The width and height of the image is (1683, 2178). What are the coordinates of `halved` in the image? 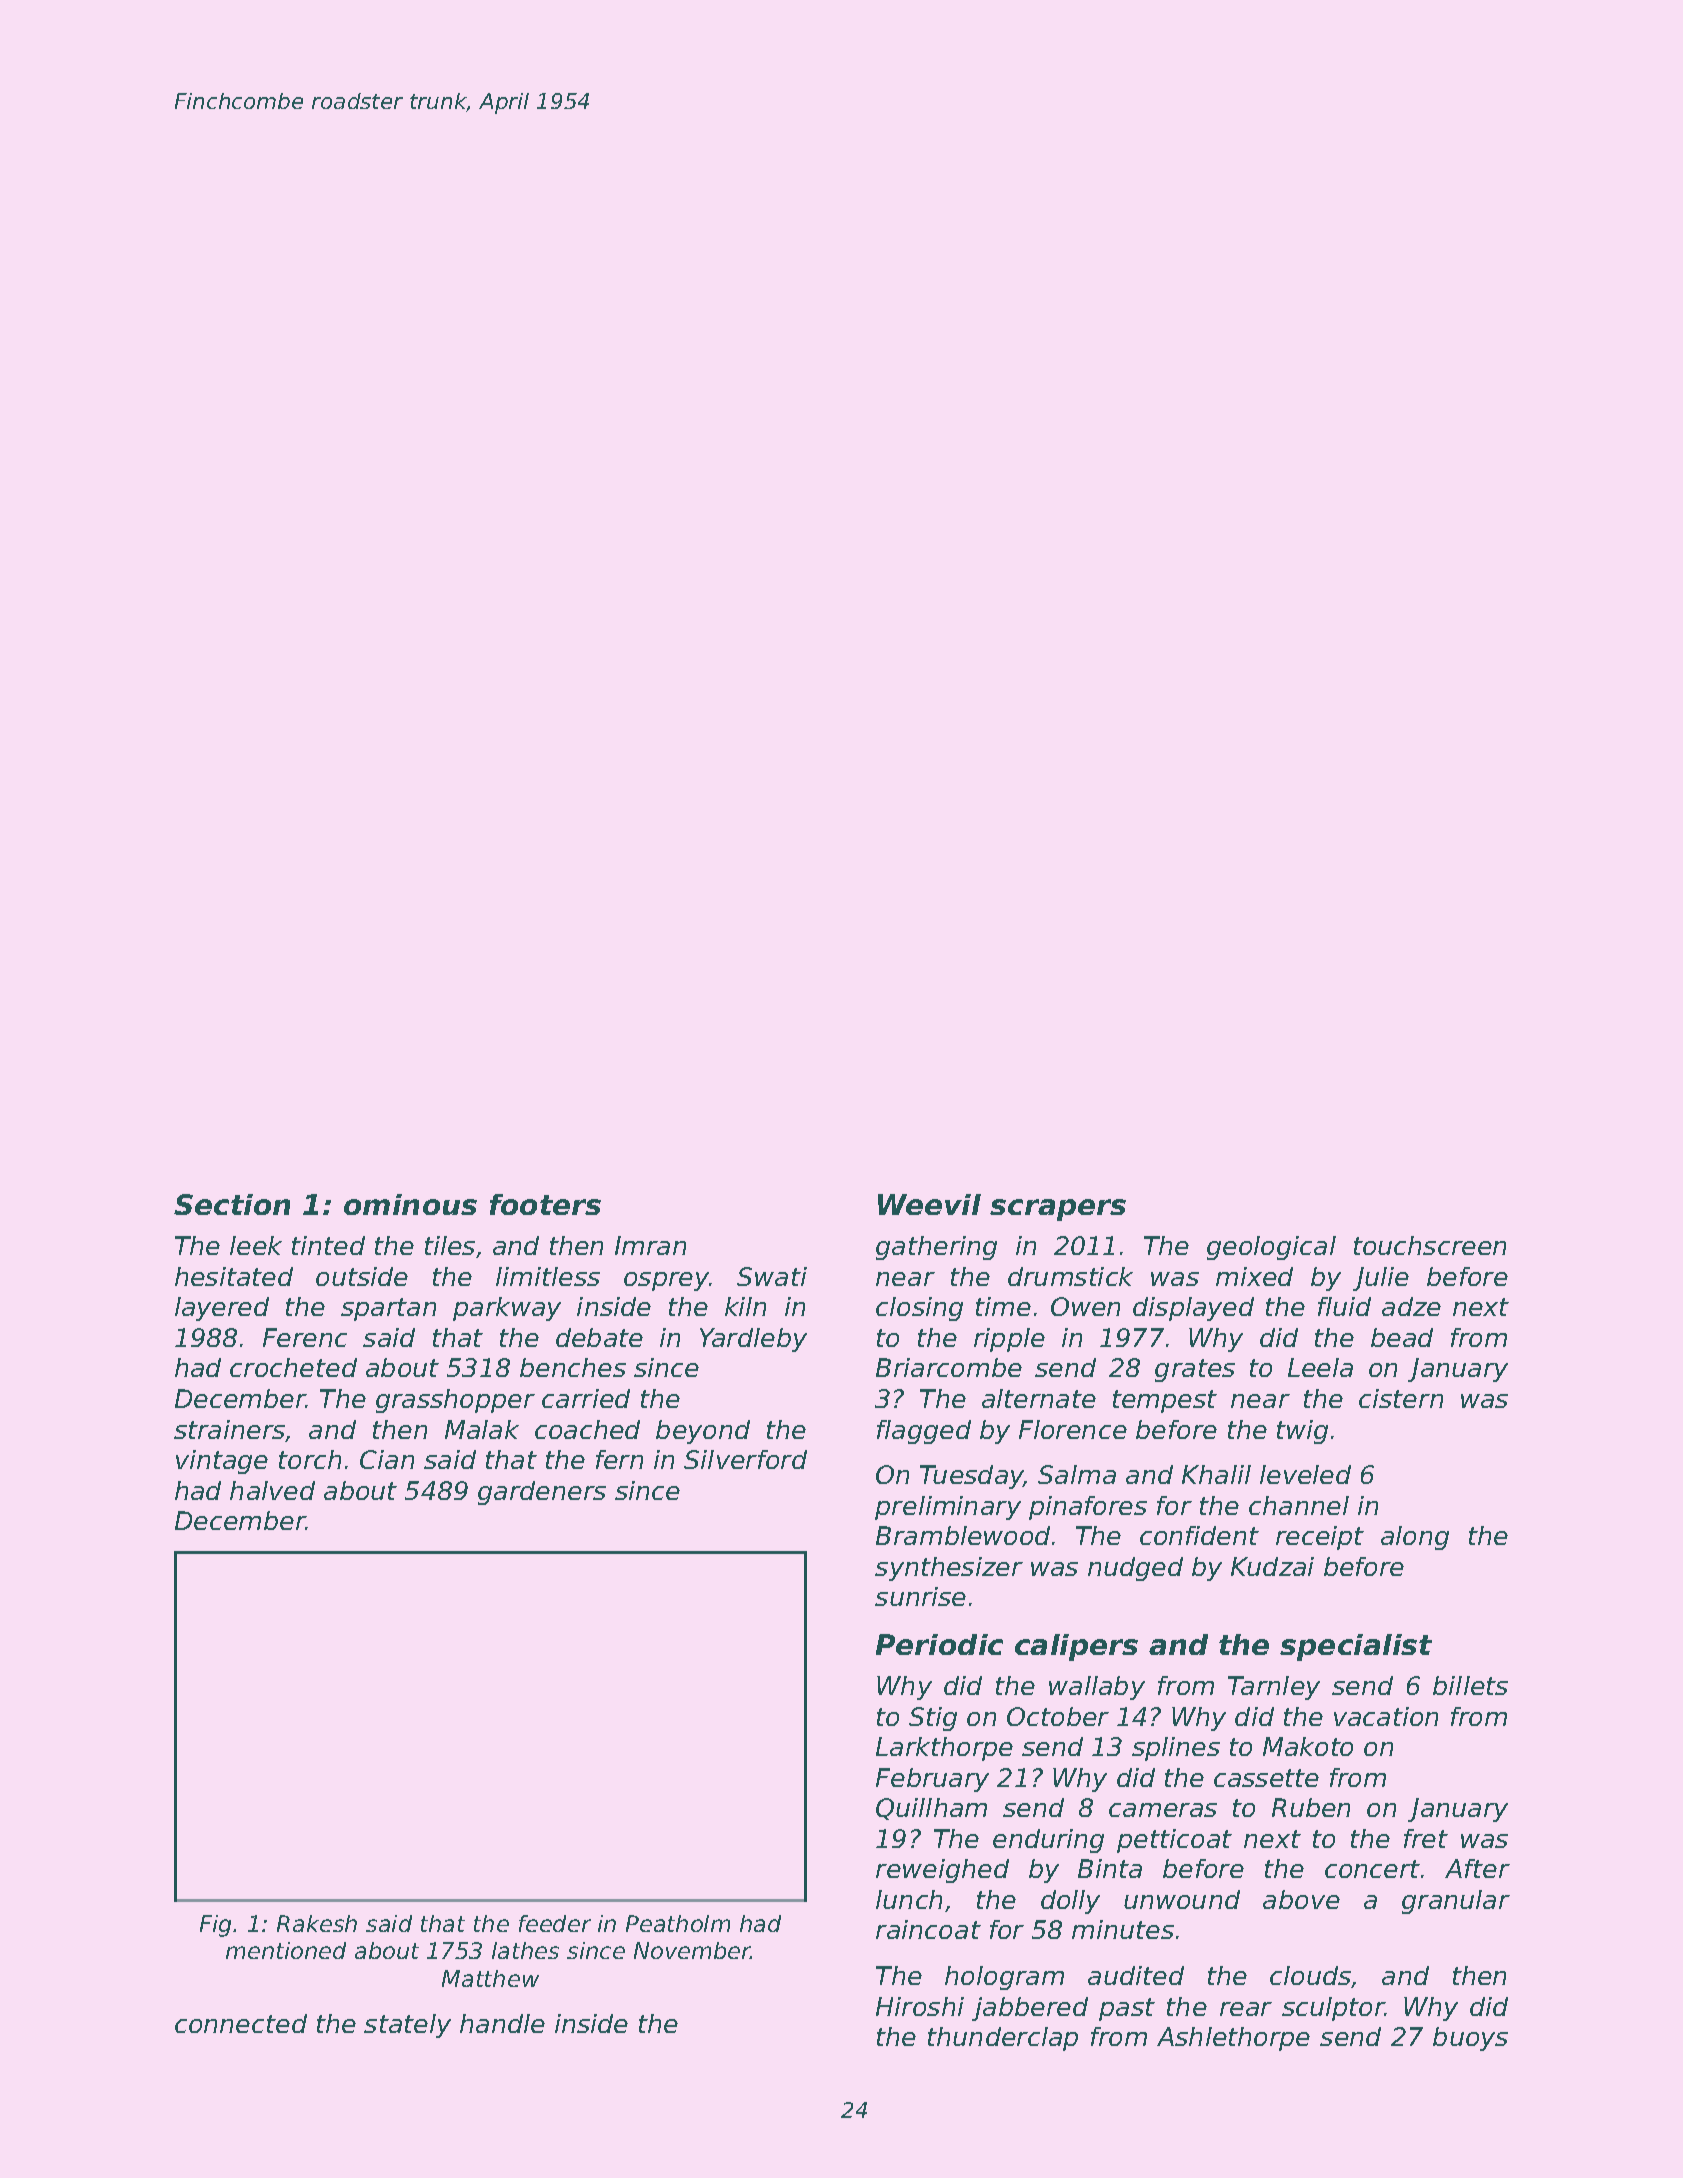 It's located at (272, 1490).
